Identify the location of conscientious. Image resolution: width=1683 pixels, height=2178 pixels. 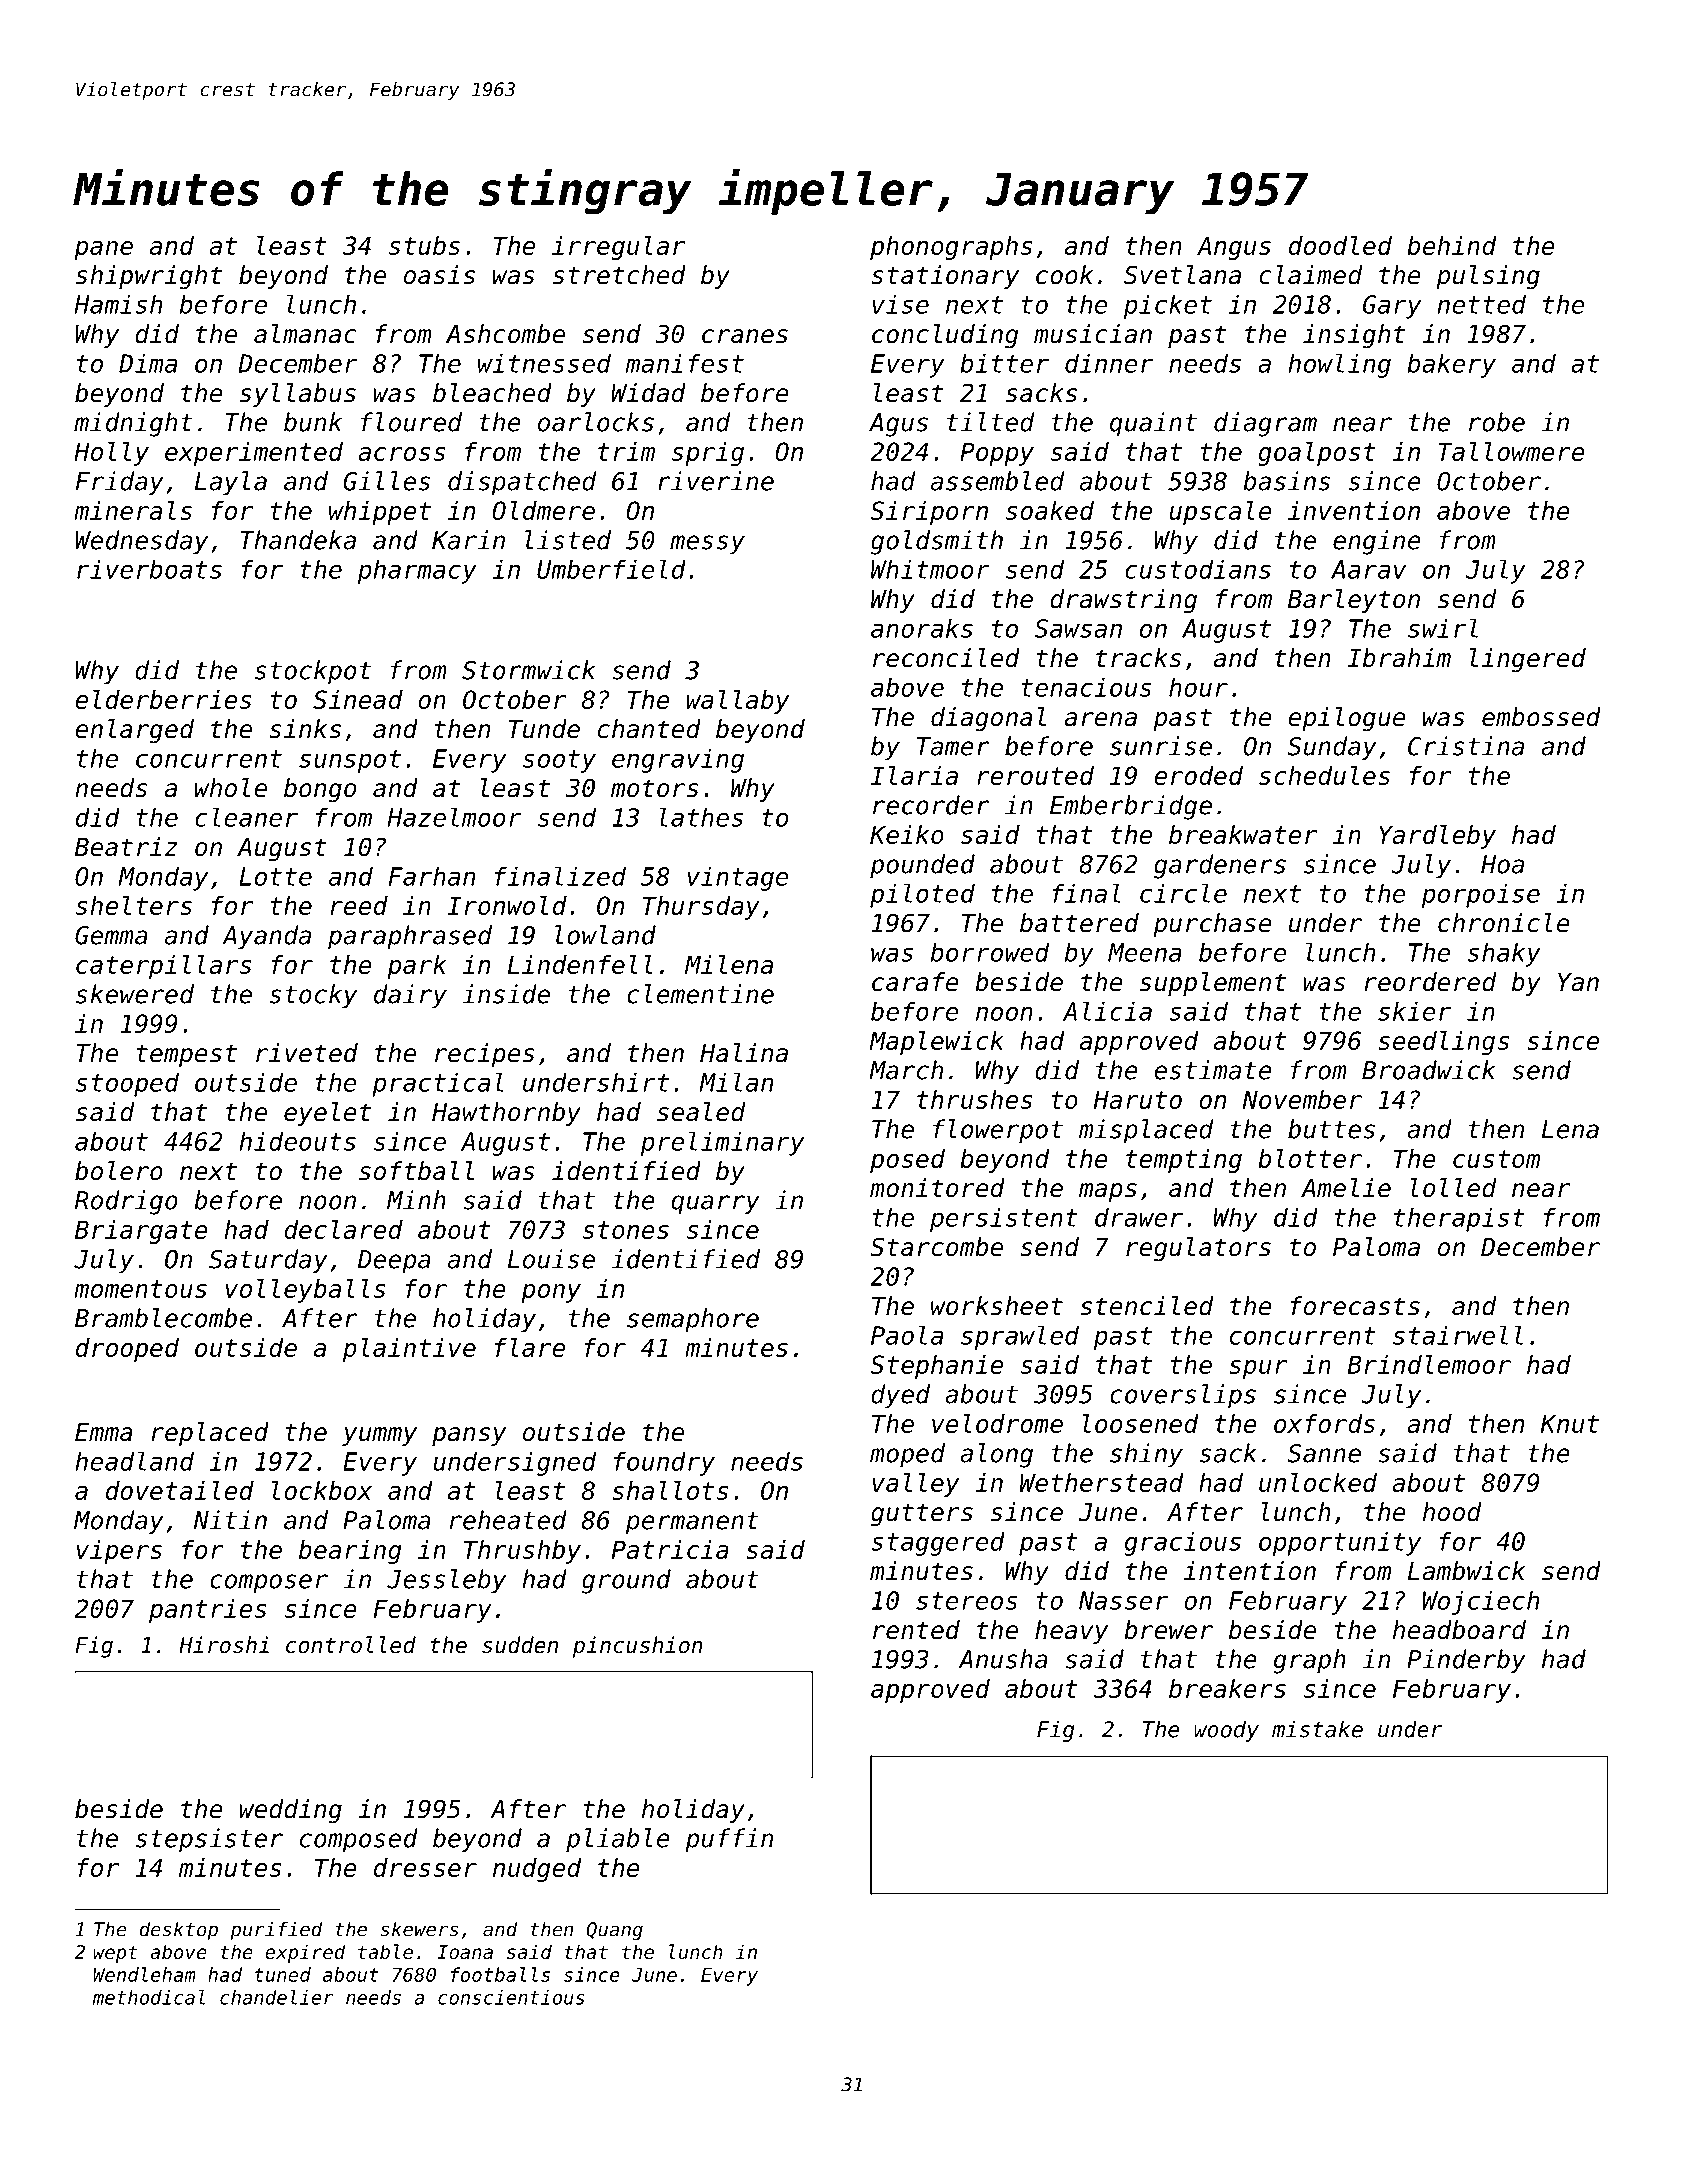
(511, 1997).
